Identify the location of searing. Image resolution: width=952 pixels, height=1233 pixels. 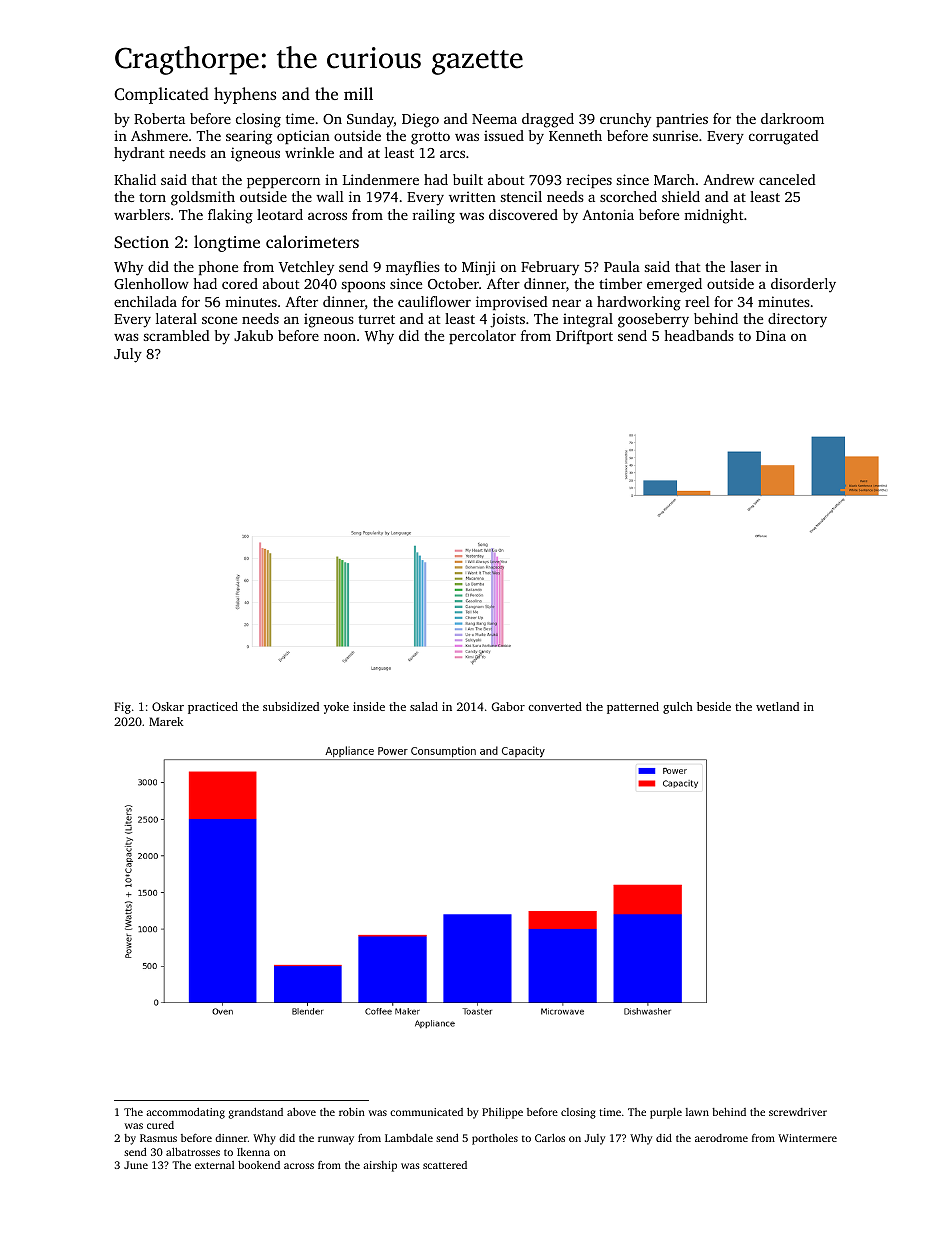
(249, 137).
